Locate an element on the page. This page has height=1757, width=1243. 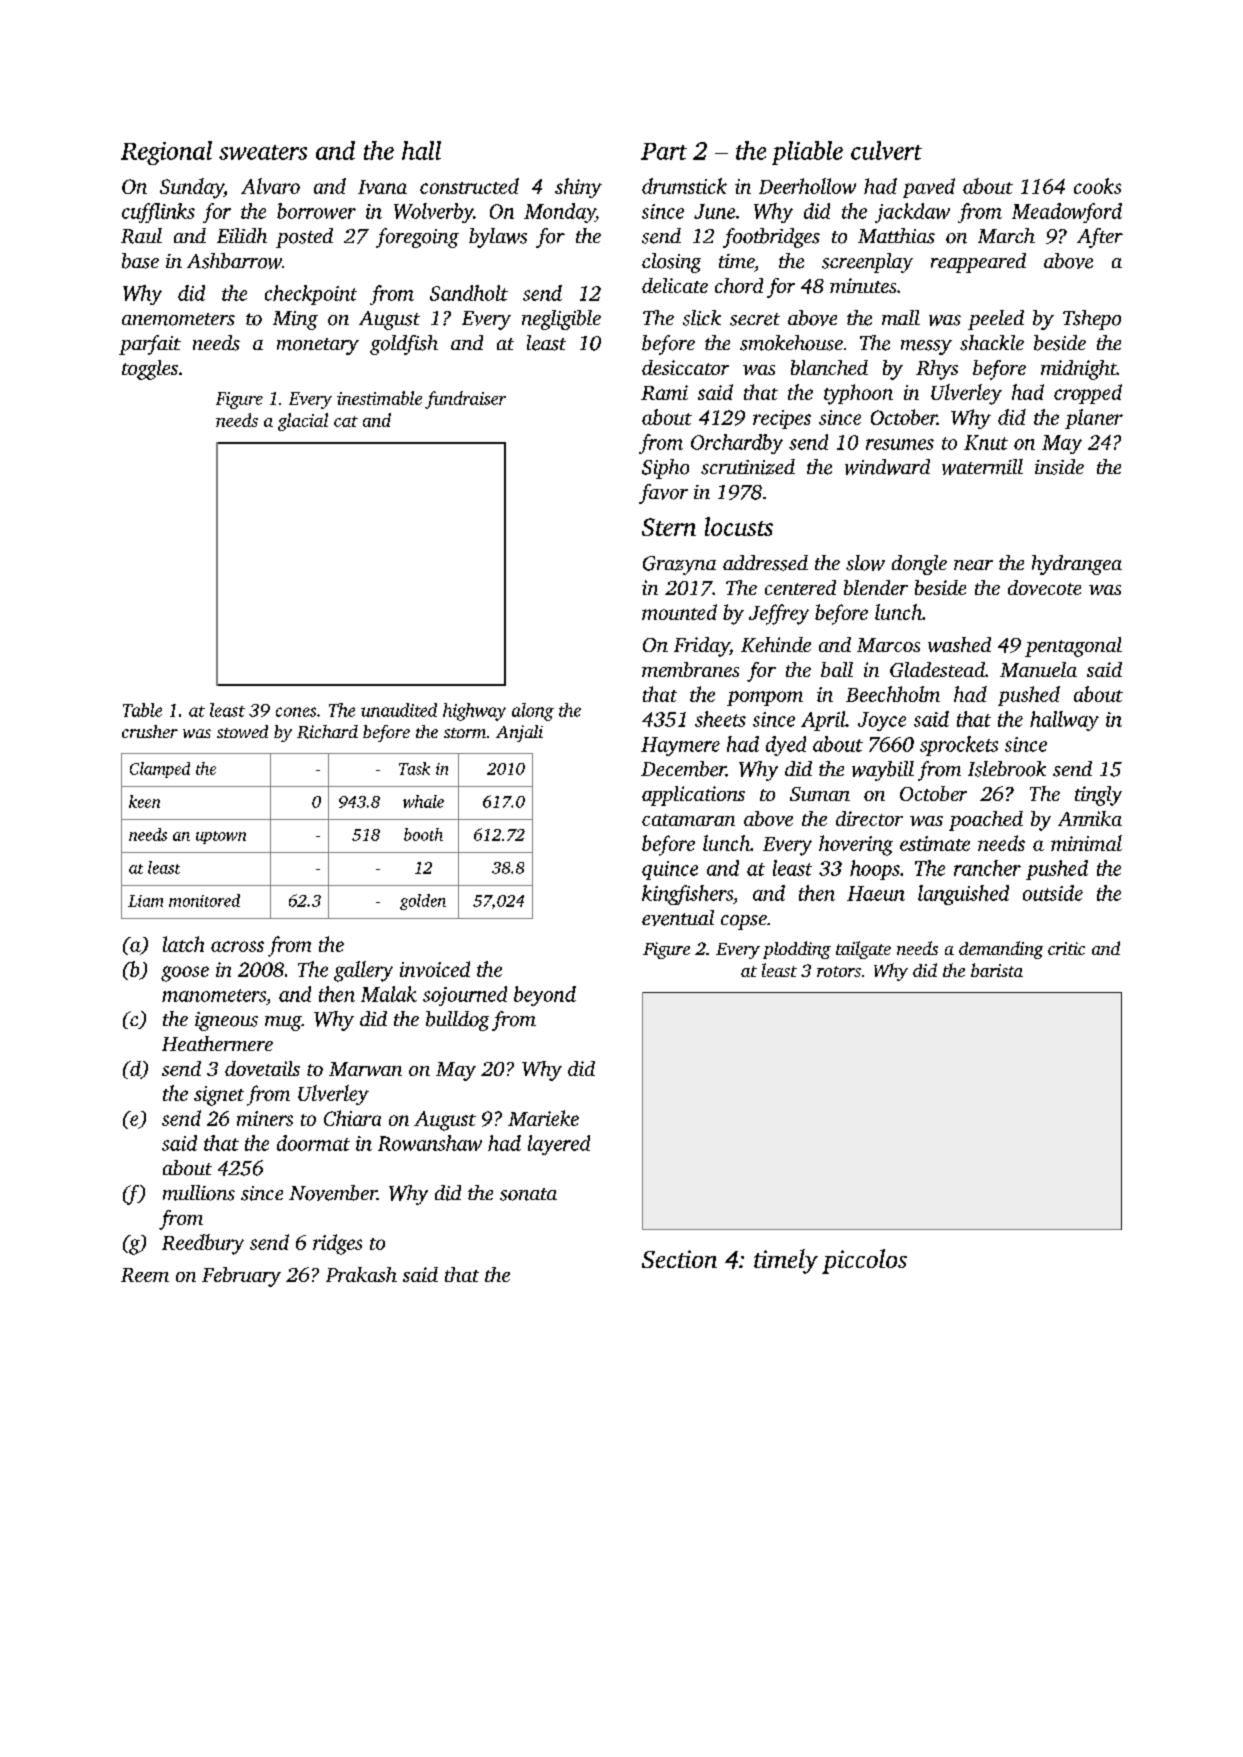
layered is located at coordinates (559, 1145).
